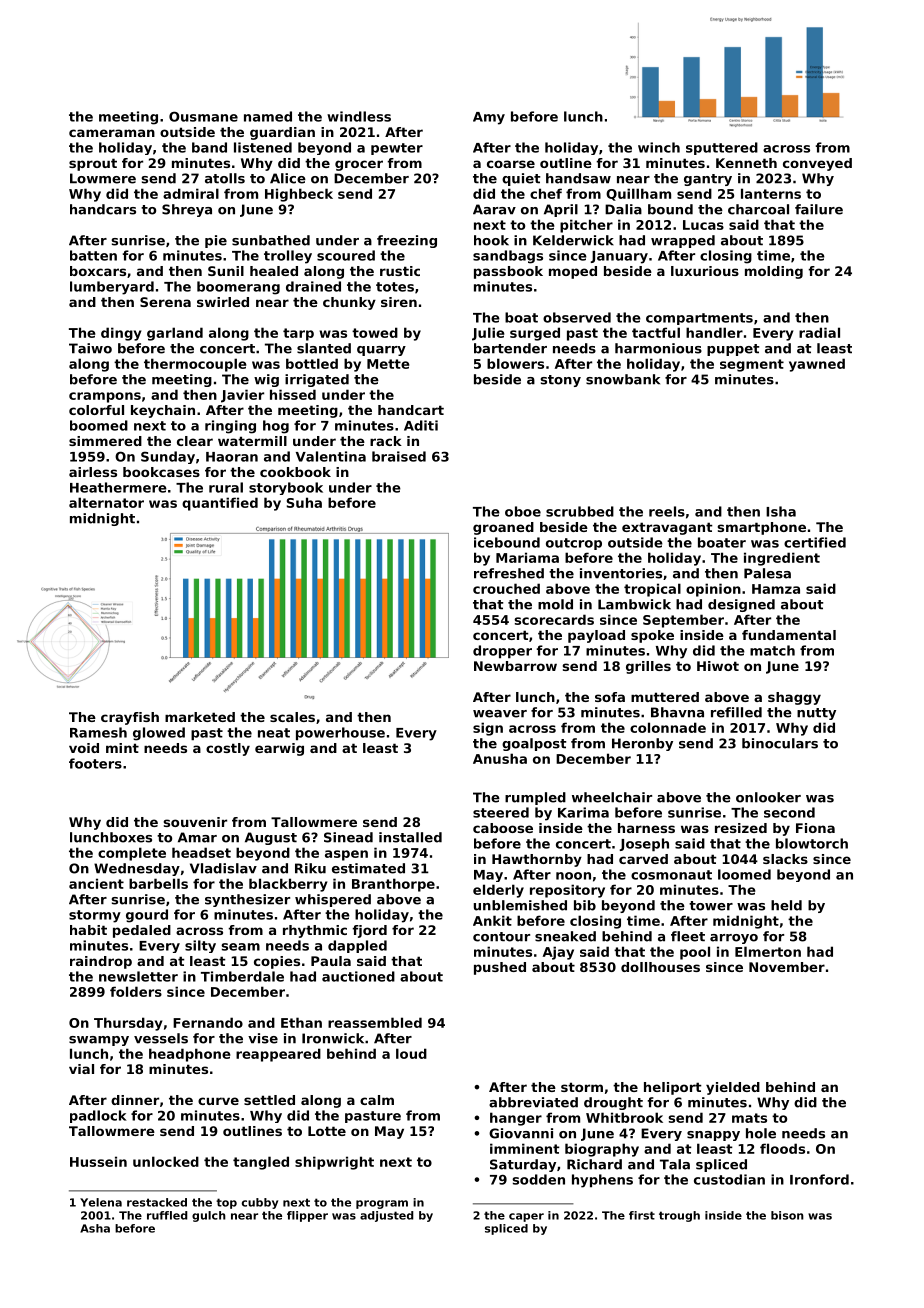 The width and height of the image is (924, 1308). Describe the element at coordinates (817, 164) in the image. I see `conveyed` at that location.
